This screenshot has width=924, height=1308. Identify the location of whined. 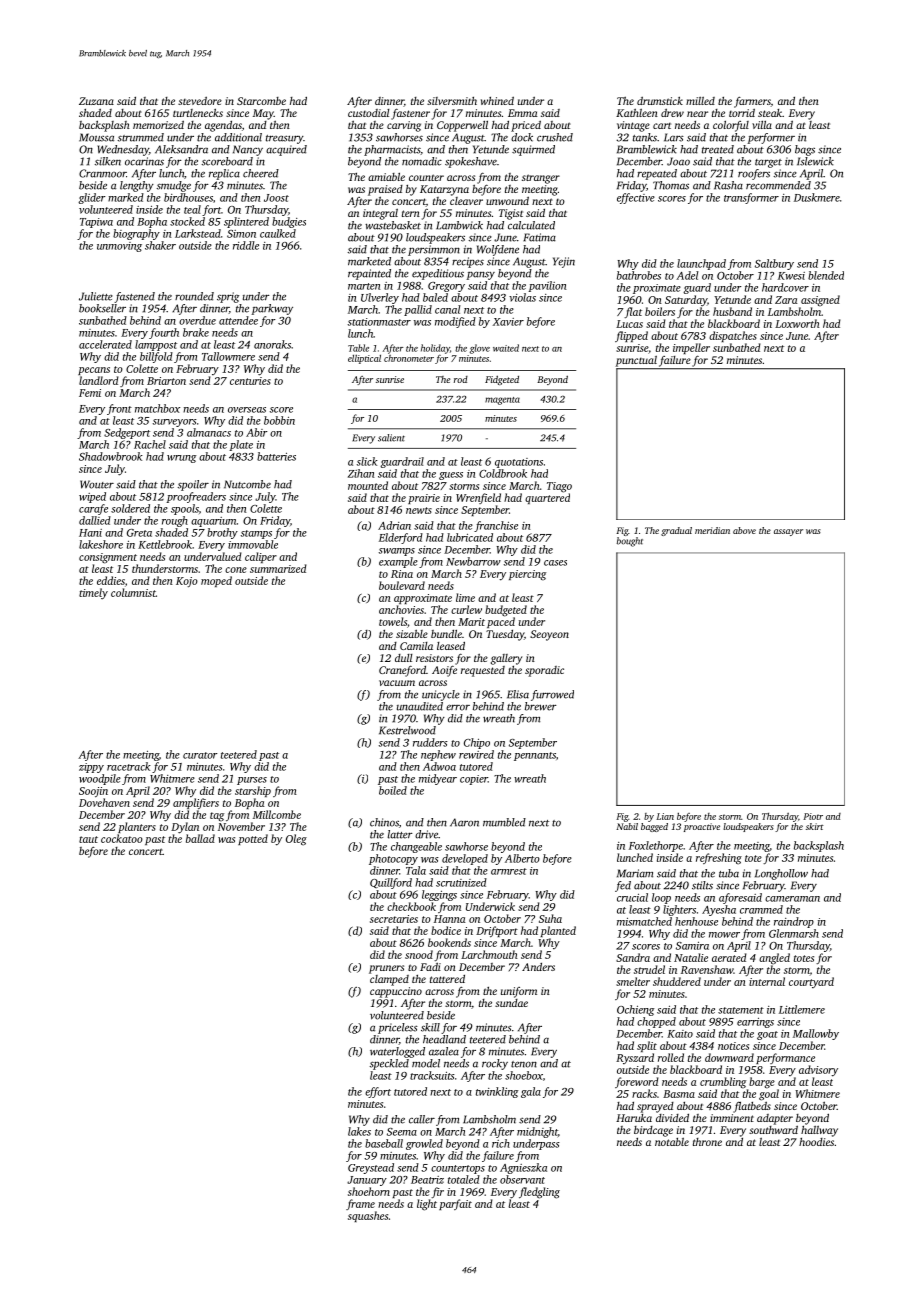
(497, 100).
